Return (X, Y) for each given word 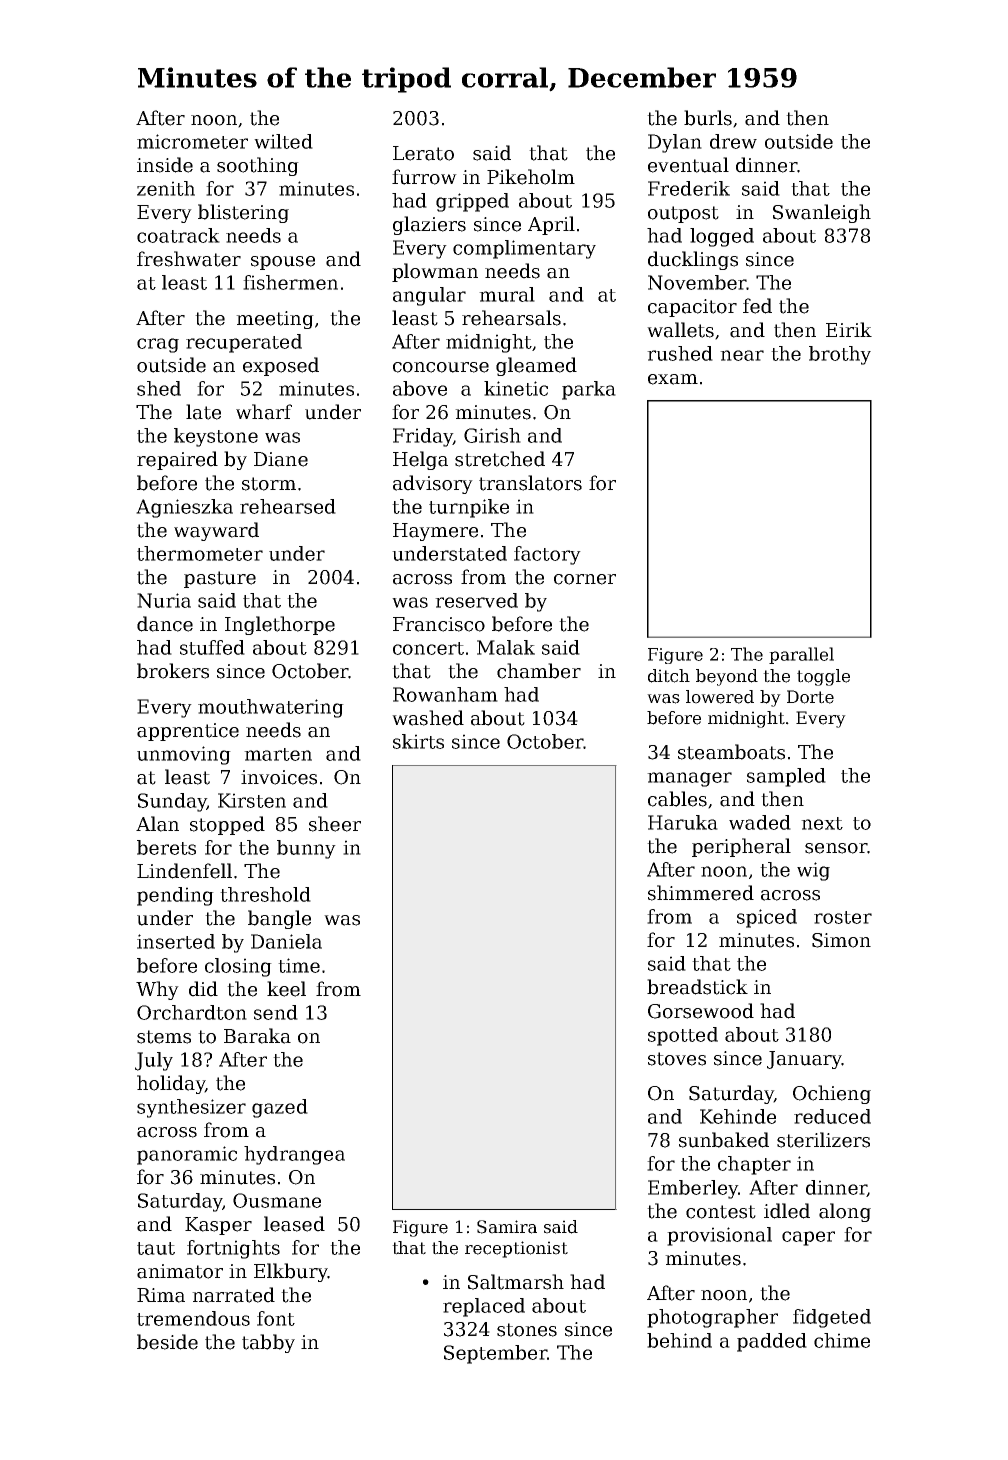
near (742, 355)
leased (294, 1224)
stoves (677, 1059)
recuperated (244, 343)
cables (677, 799)
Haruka (683, 822)
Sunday (172, 802)
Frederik (689, 188)
